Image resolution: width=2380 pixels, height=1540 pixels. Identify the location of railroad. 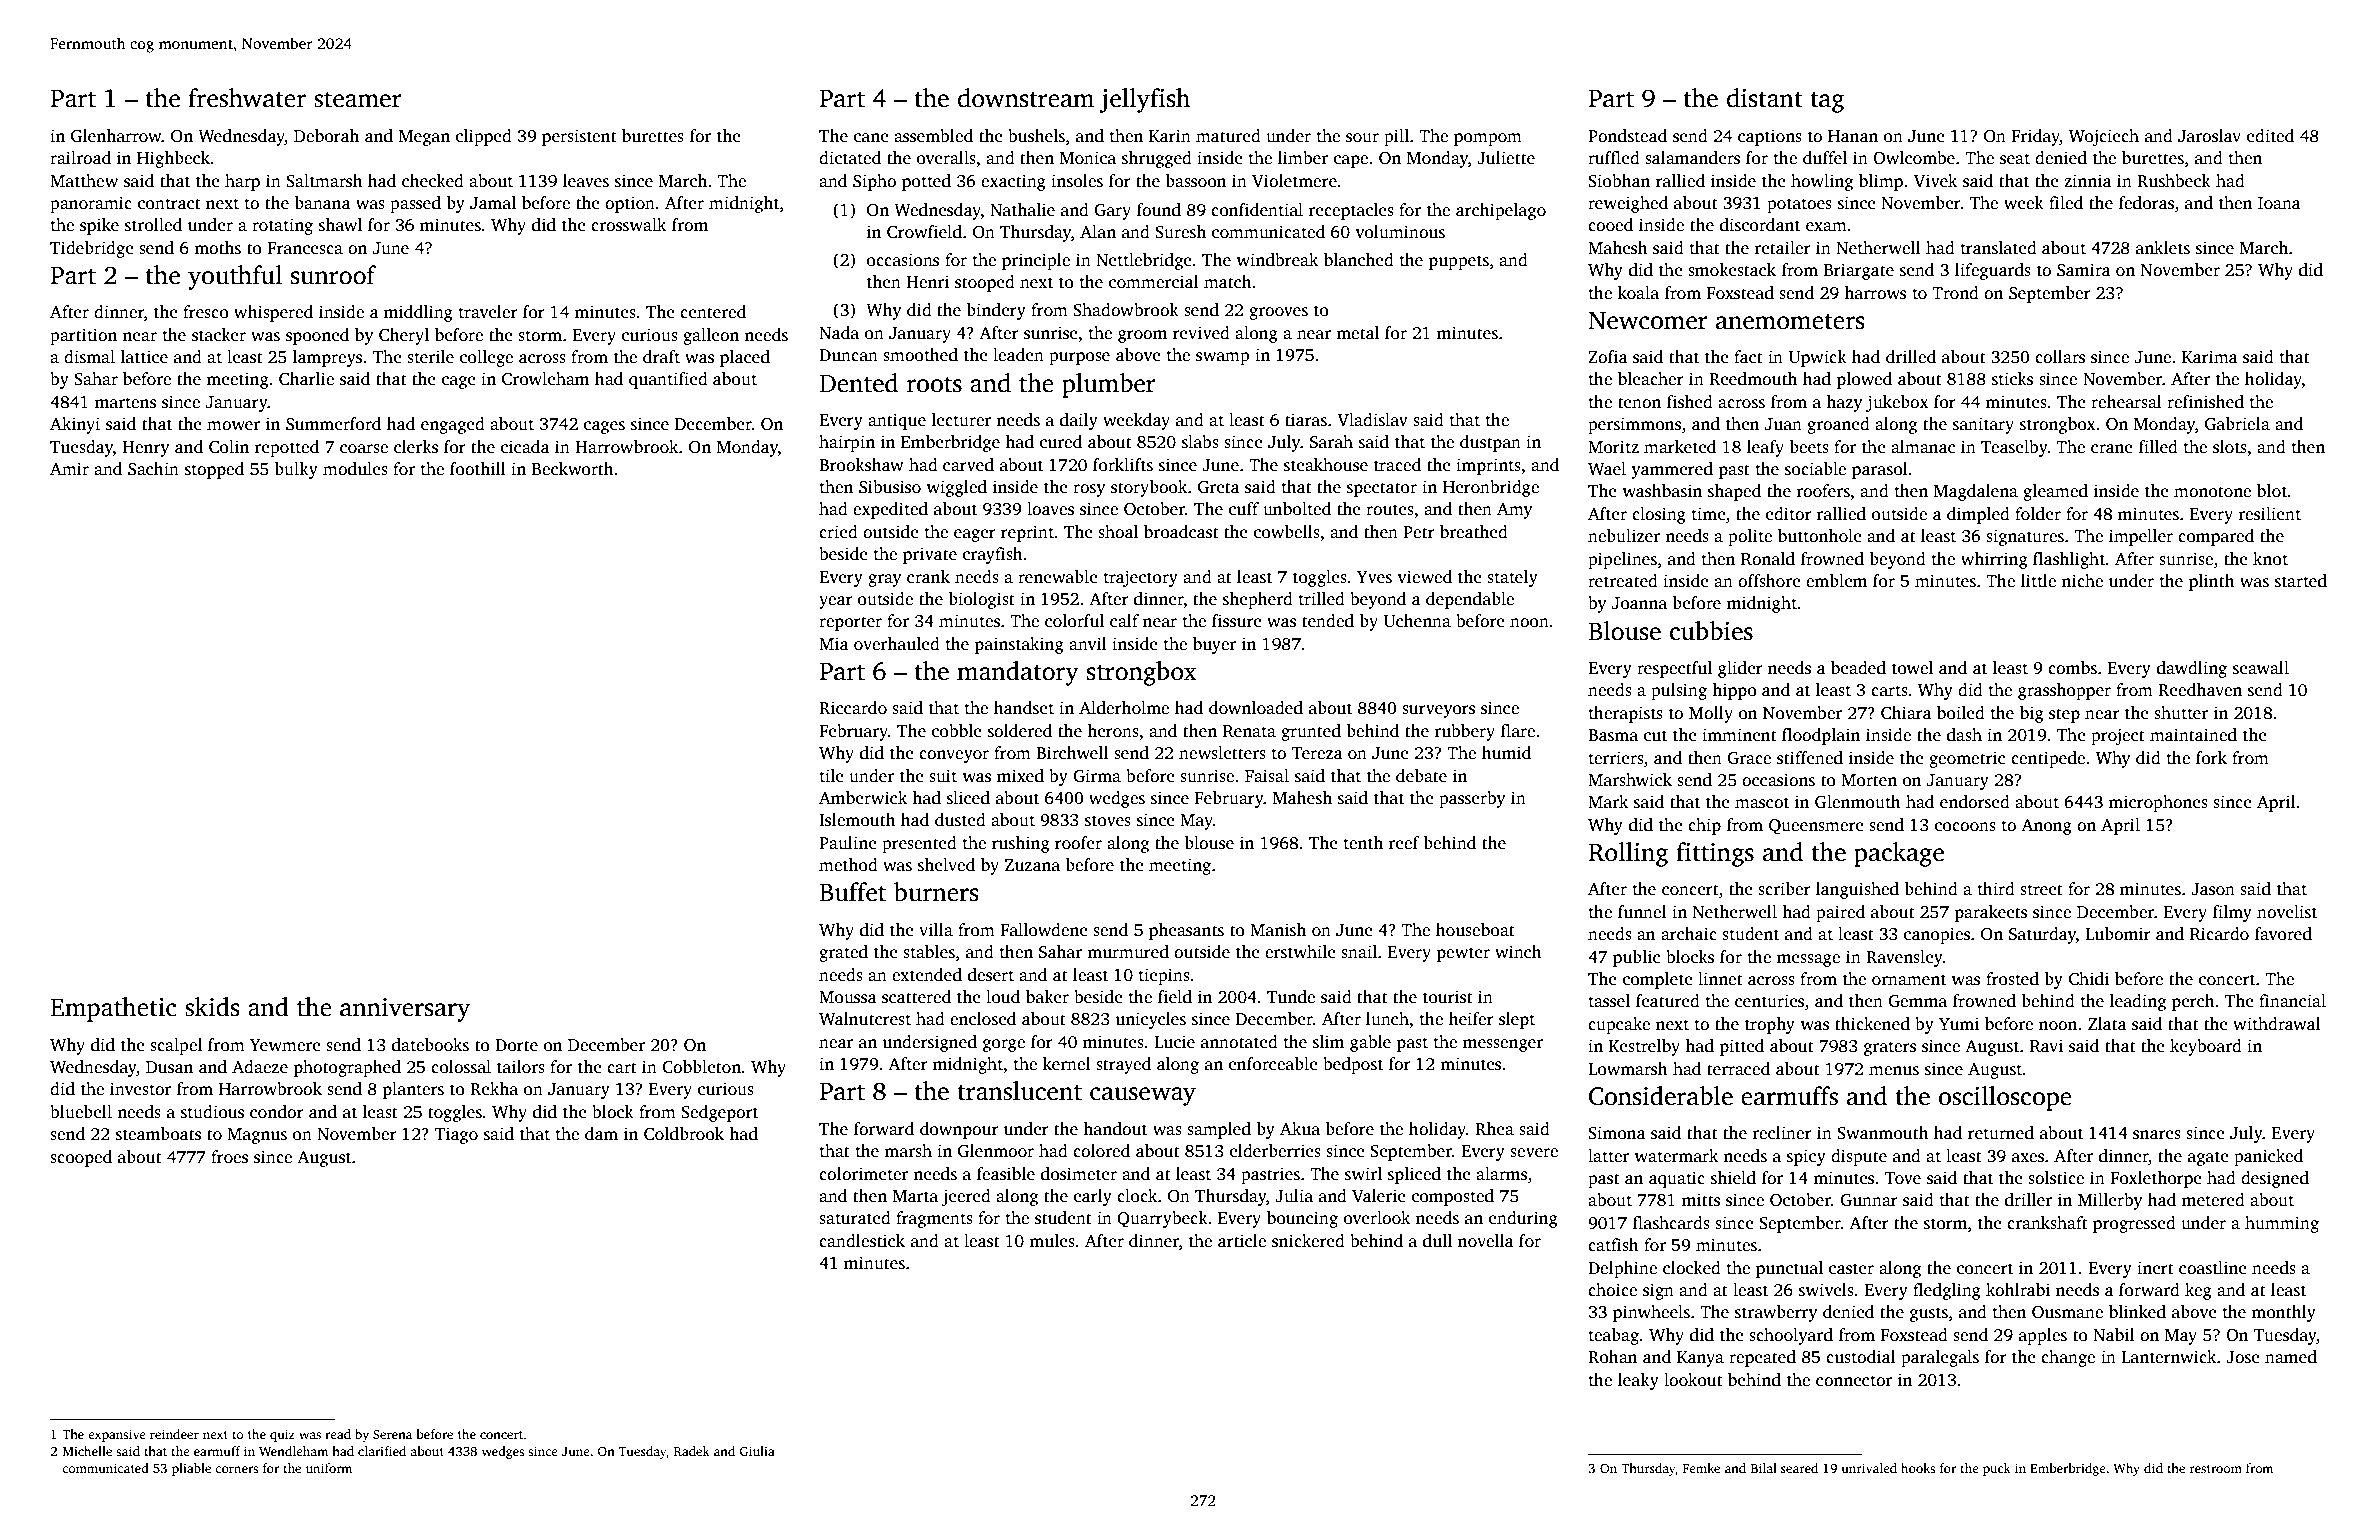
(80, 158).
